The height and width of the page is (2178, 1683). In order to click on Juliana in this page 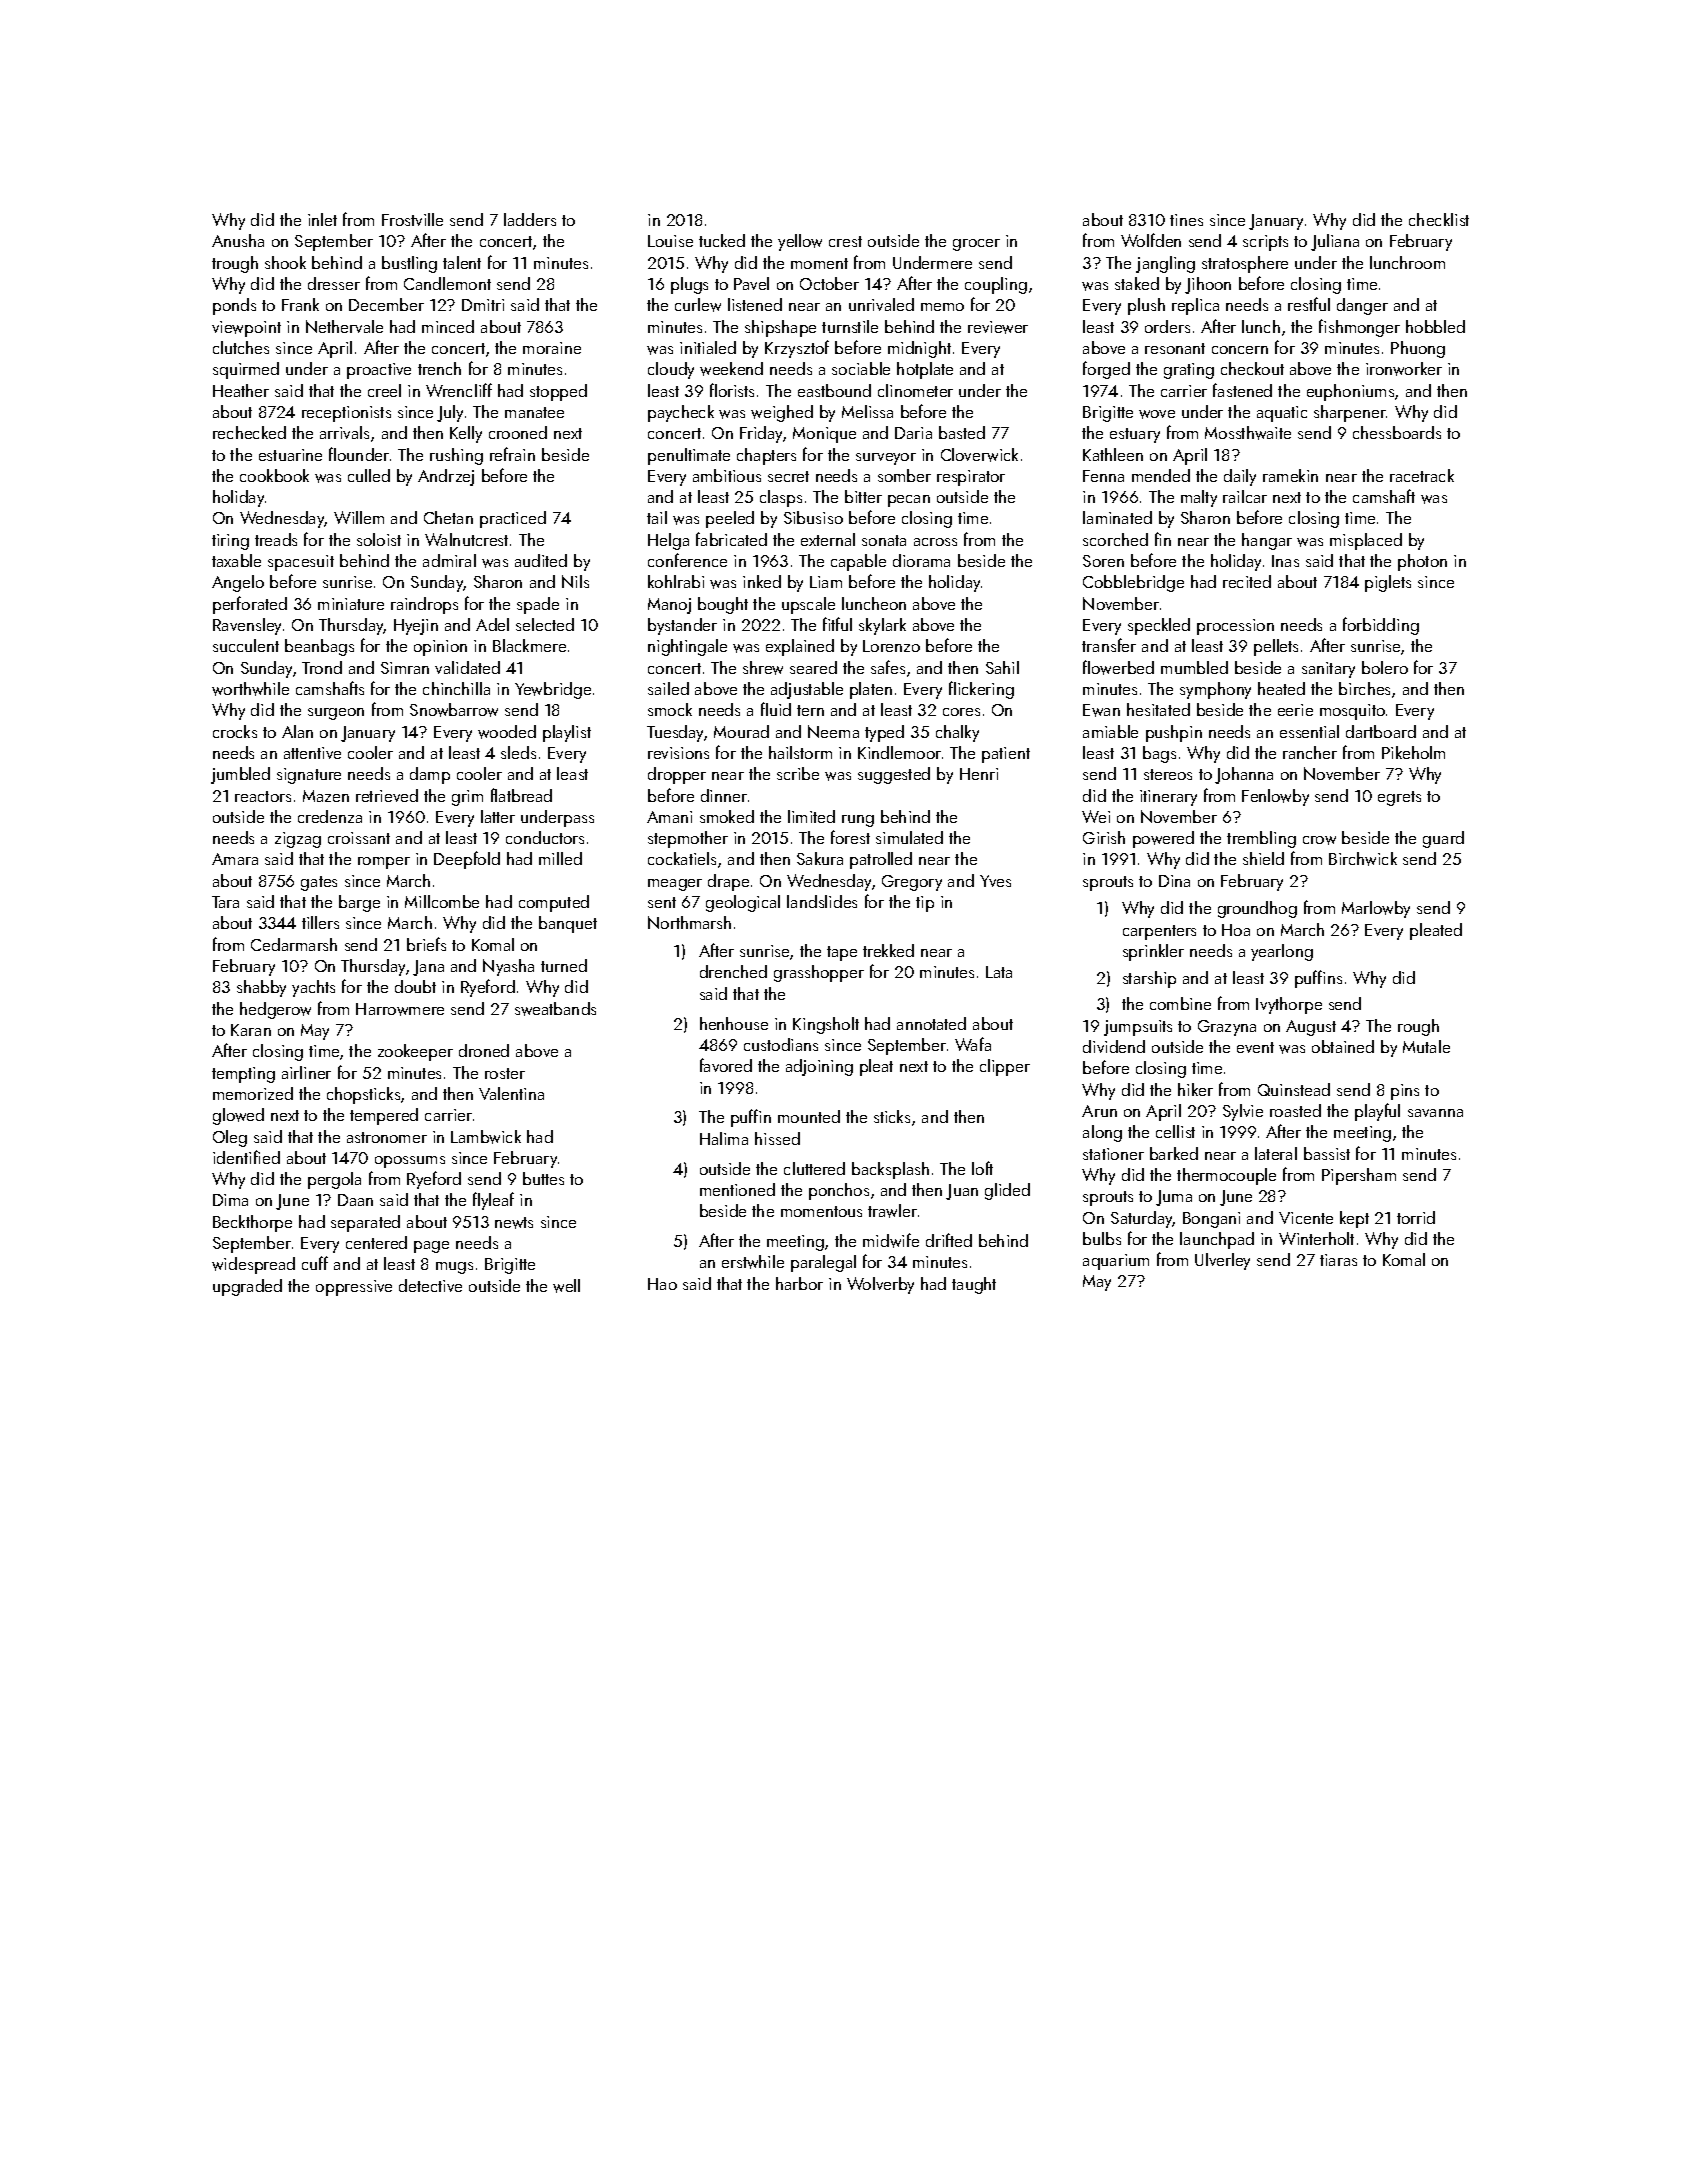, I will do `click(1335, 242)`.
